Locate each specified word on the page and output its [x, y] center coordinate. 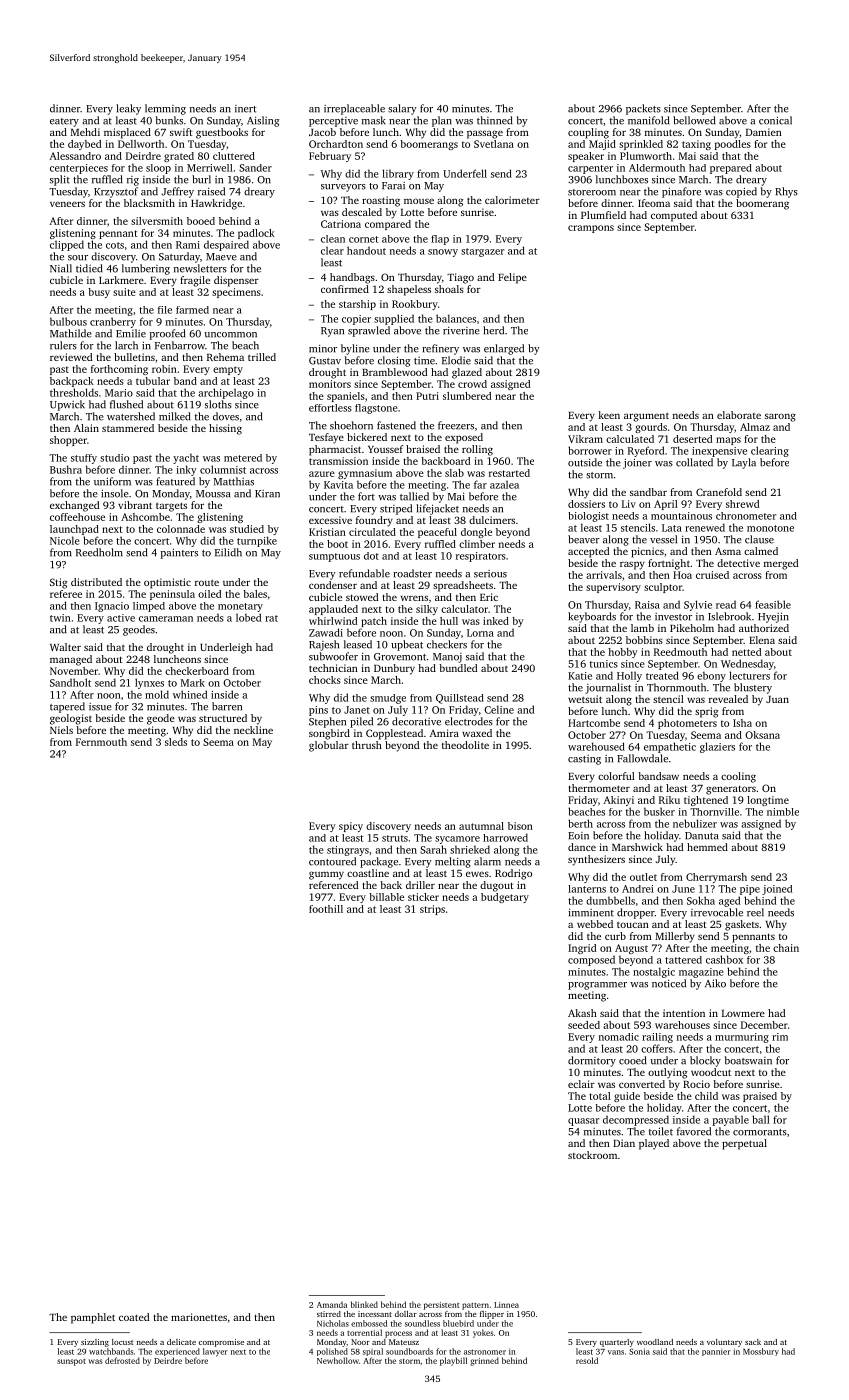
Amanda [332, 1304]
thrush [367, 745]
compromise [221, 1343]
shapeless [409, 290]
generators [731, 790]
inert [246, 109]
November [74, 671]
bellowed [694, 120]
